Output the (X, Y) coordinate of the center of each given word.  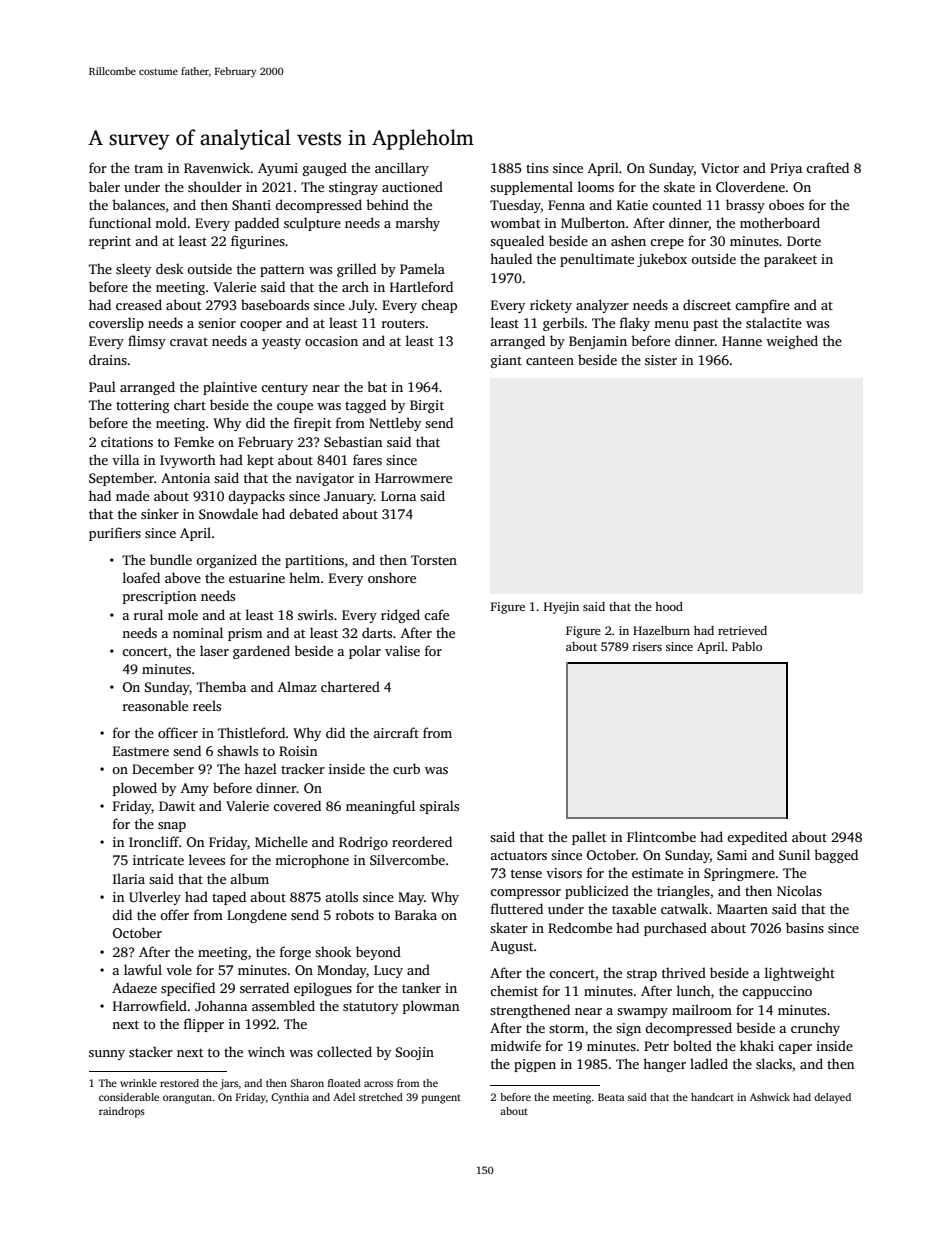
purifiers (115, 534)
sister (661, 360)
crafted (827, 167)
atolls (341, 896)
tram (148, 168)
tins (537, 168)
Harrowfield (150, 1005)
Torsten (434, 560)
